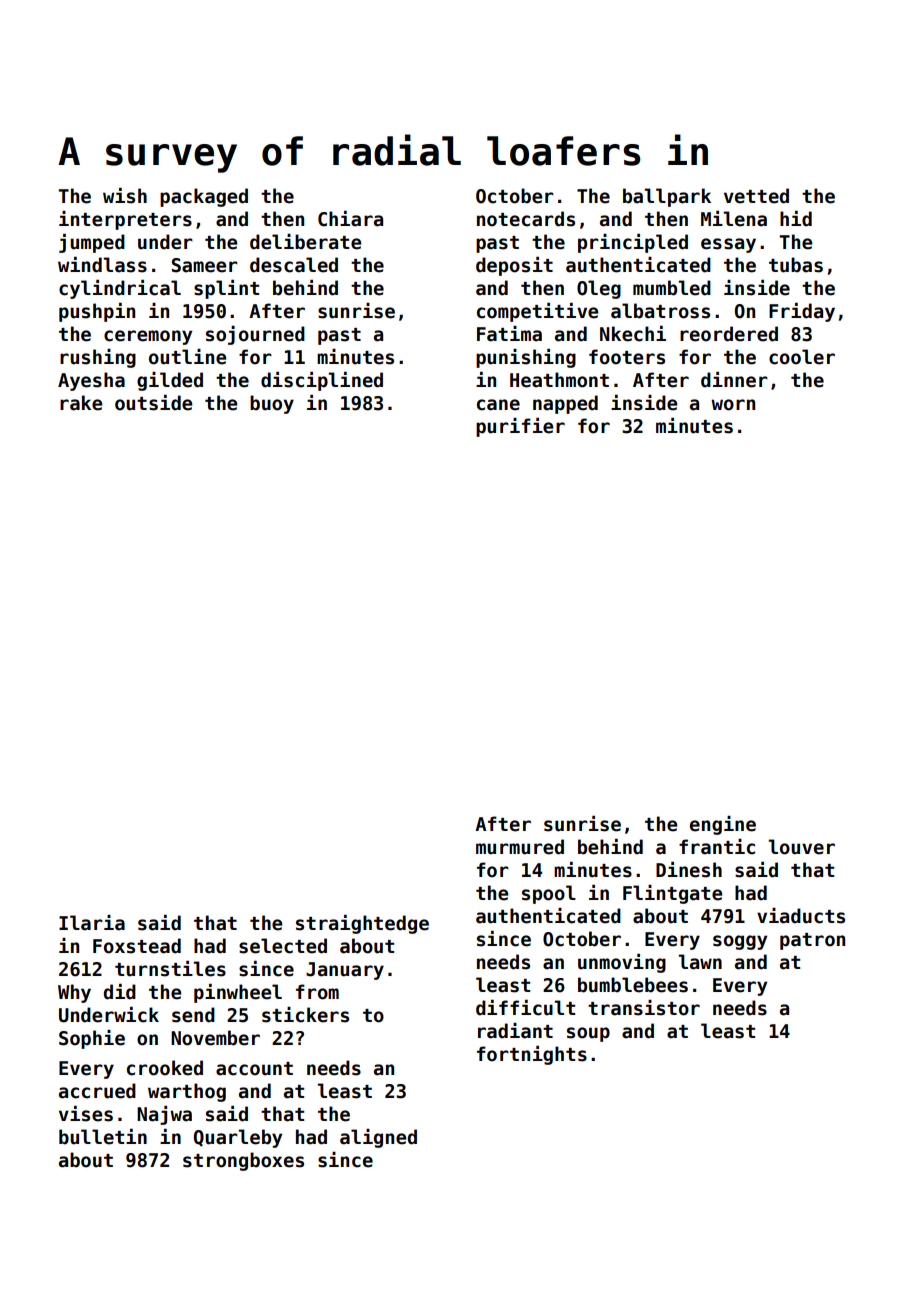 This document has width=908, height=1316. I want to click on purifier, so click(520, 427).
